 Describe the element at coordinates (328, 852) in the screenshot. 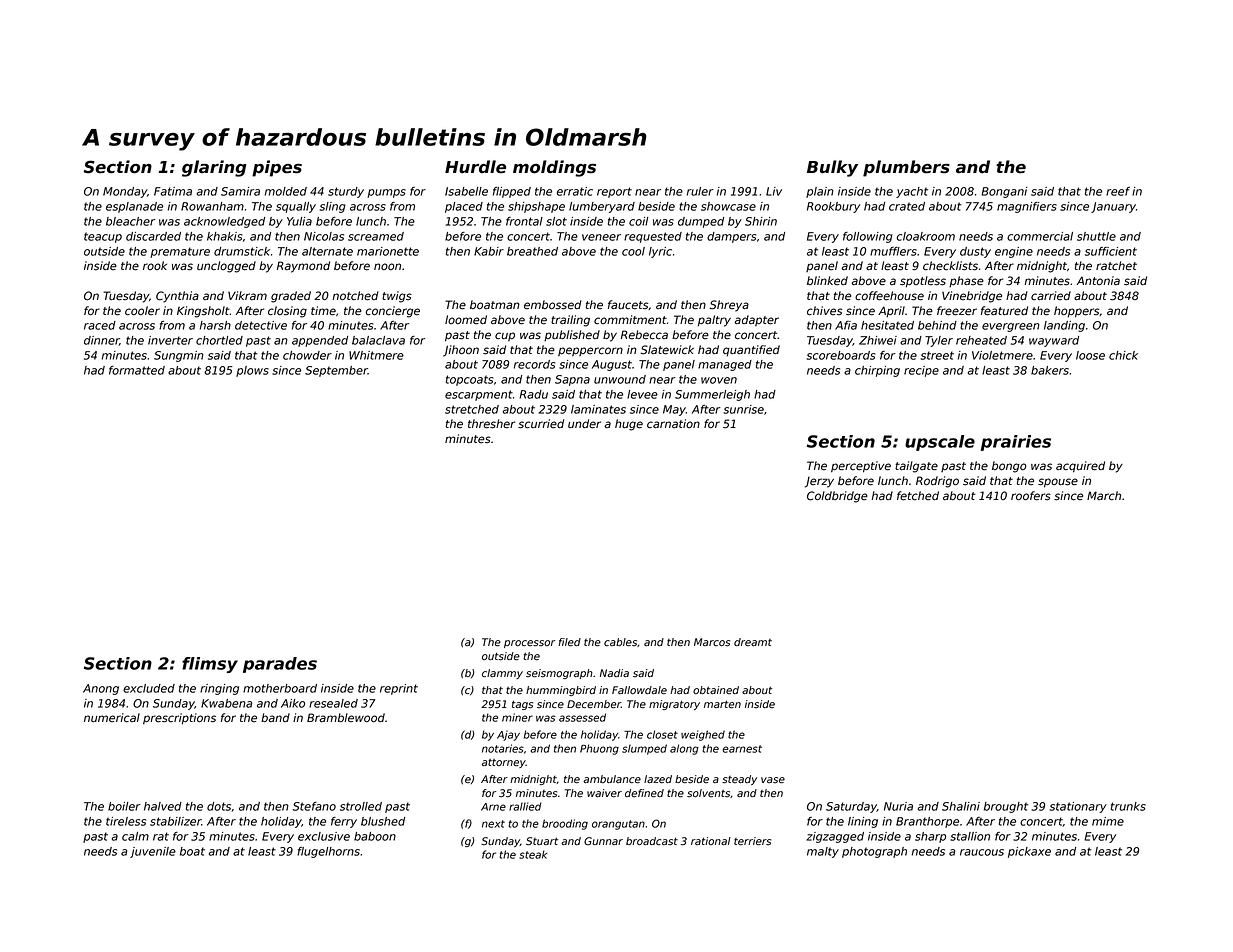

I see `flugelhorns` at that location.
